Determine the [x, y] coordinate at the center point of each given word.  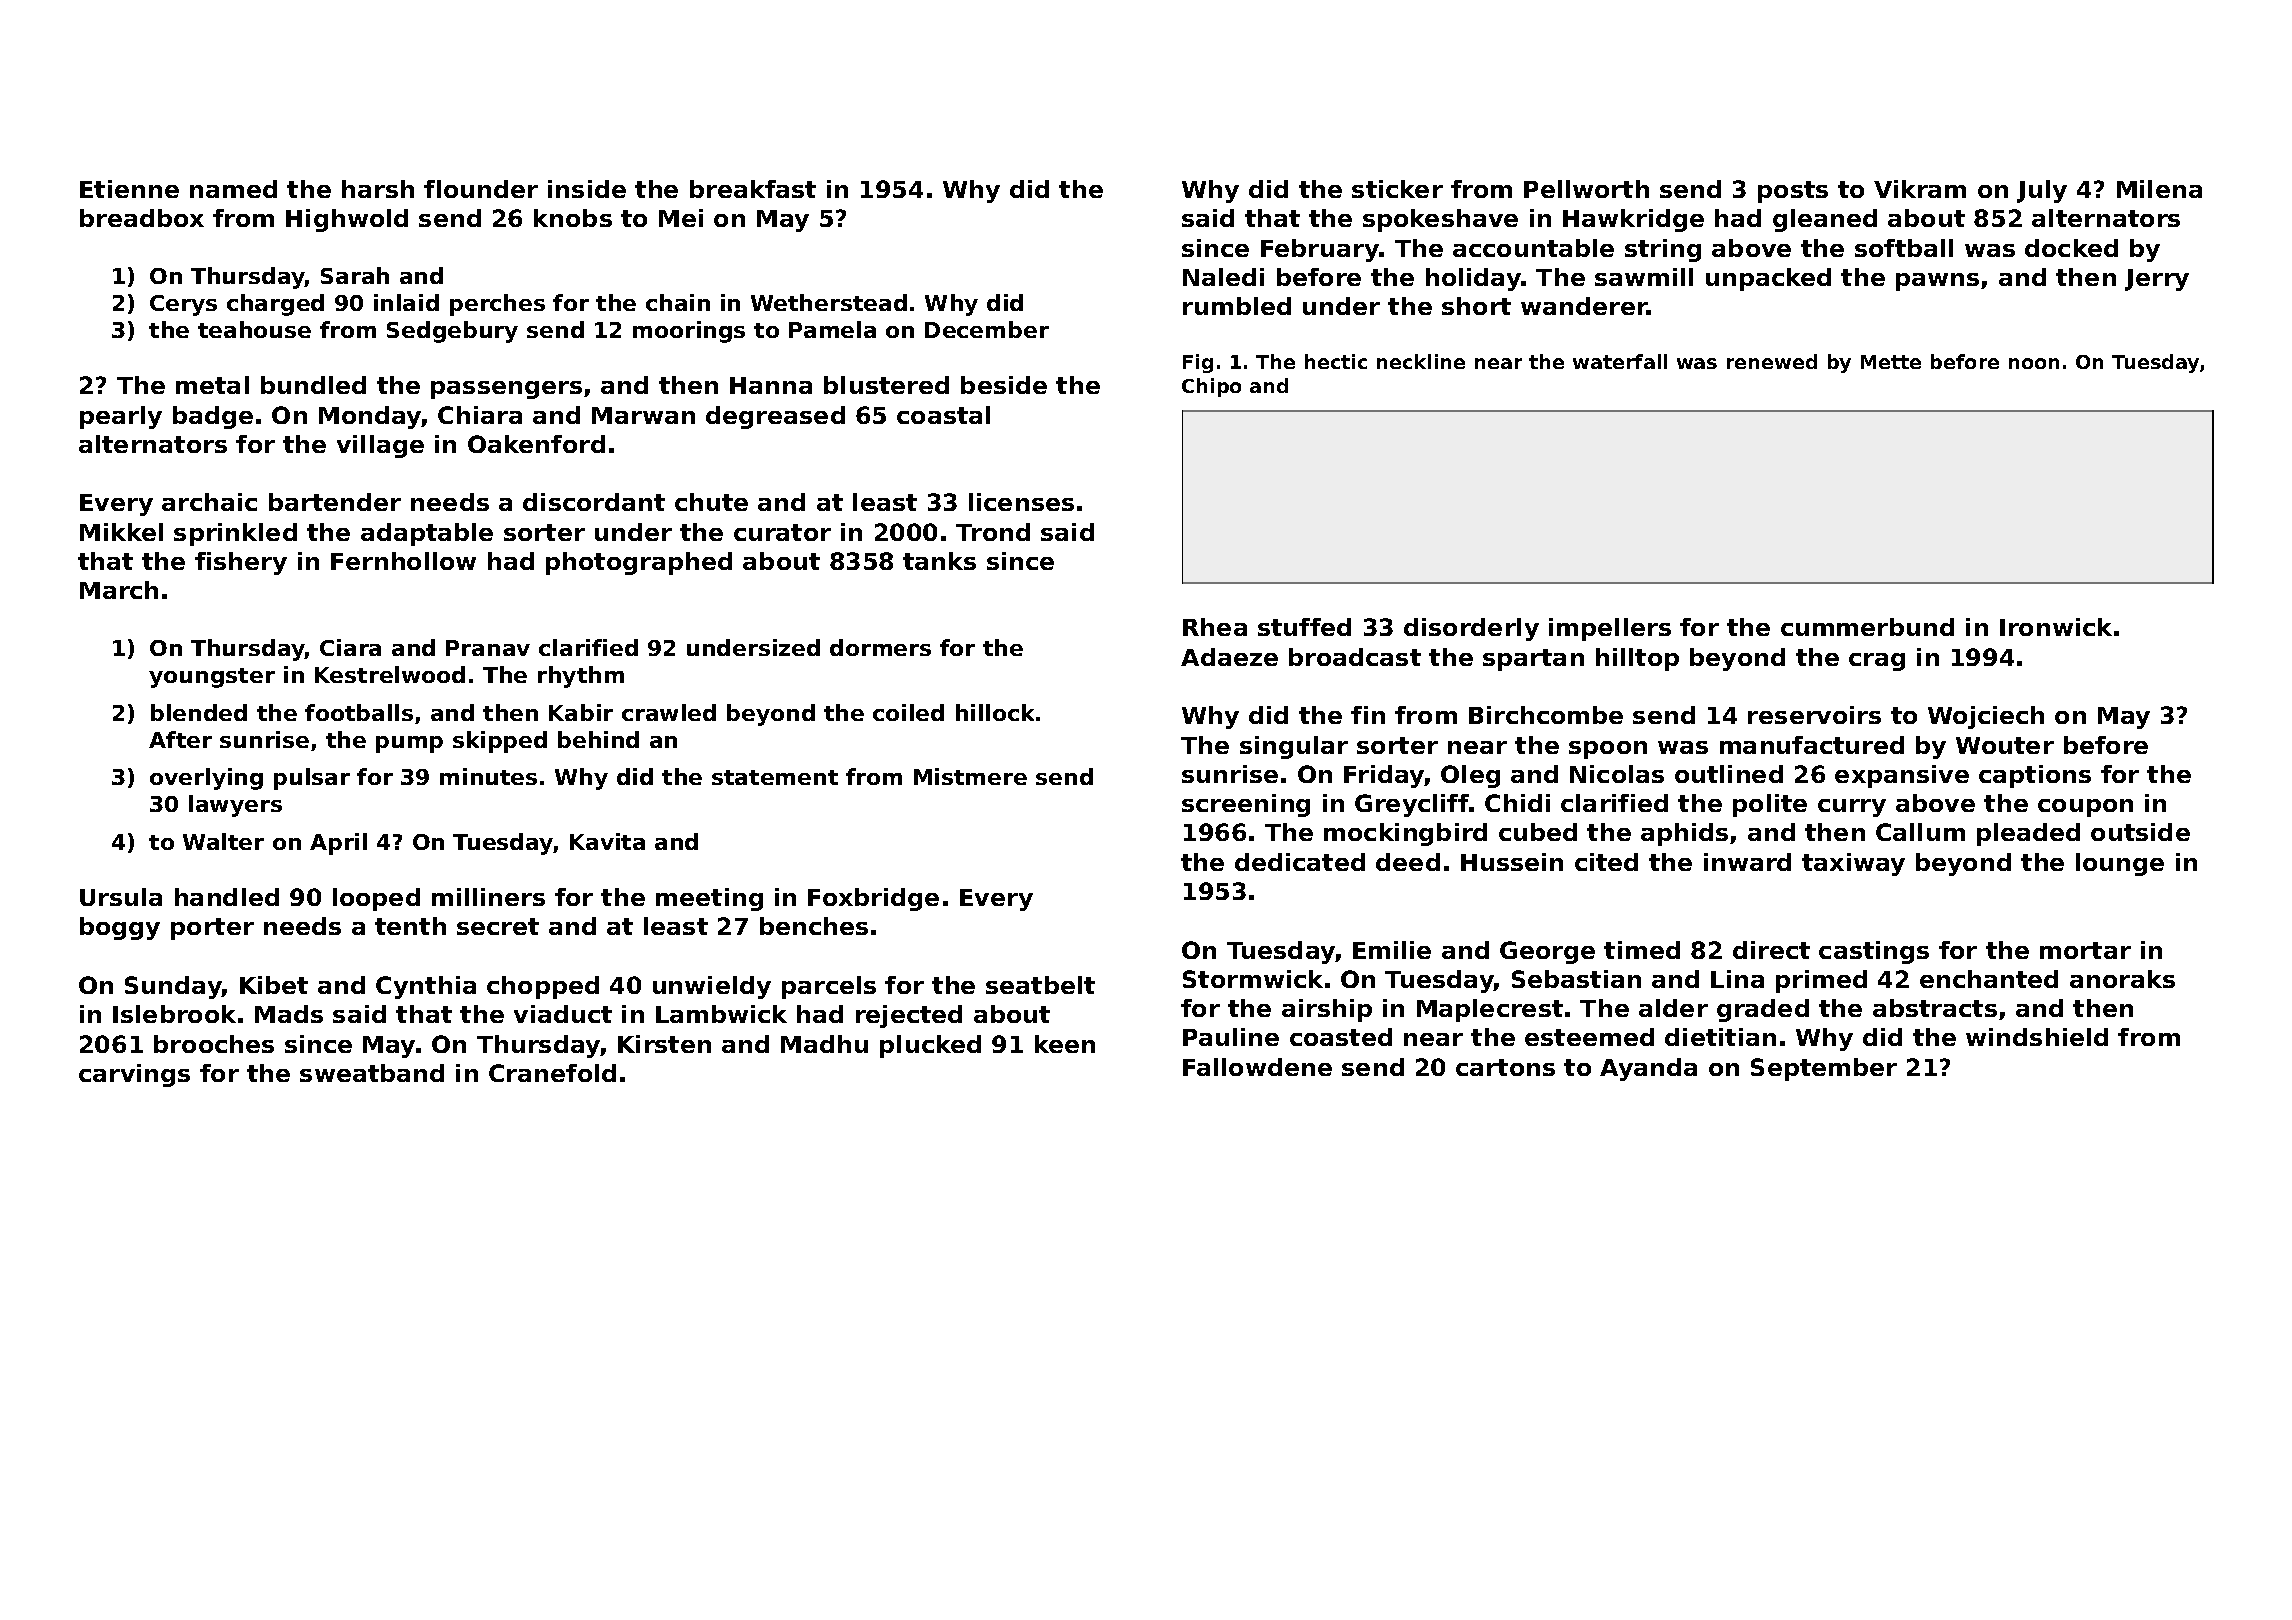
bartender [335, 502]
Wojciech [1986, 717]
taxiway [1853, 864]
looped [376, 899]
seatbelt [1040, 985]
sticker [1397, 189]
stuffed [1304, 627]
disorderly [1471, 629]
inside [587, 189]
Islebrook [174, 1014]
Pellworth [1586, 189]
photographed [639, 563]
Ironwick [2056, 627]
